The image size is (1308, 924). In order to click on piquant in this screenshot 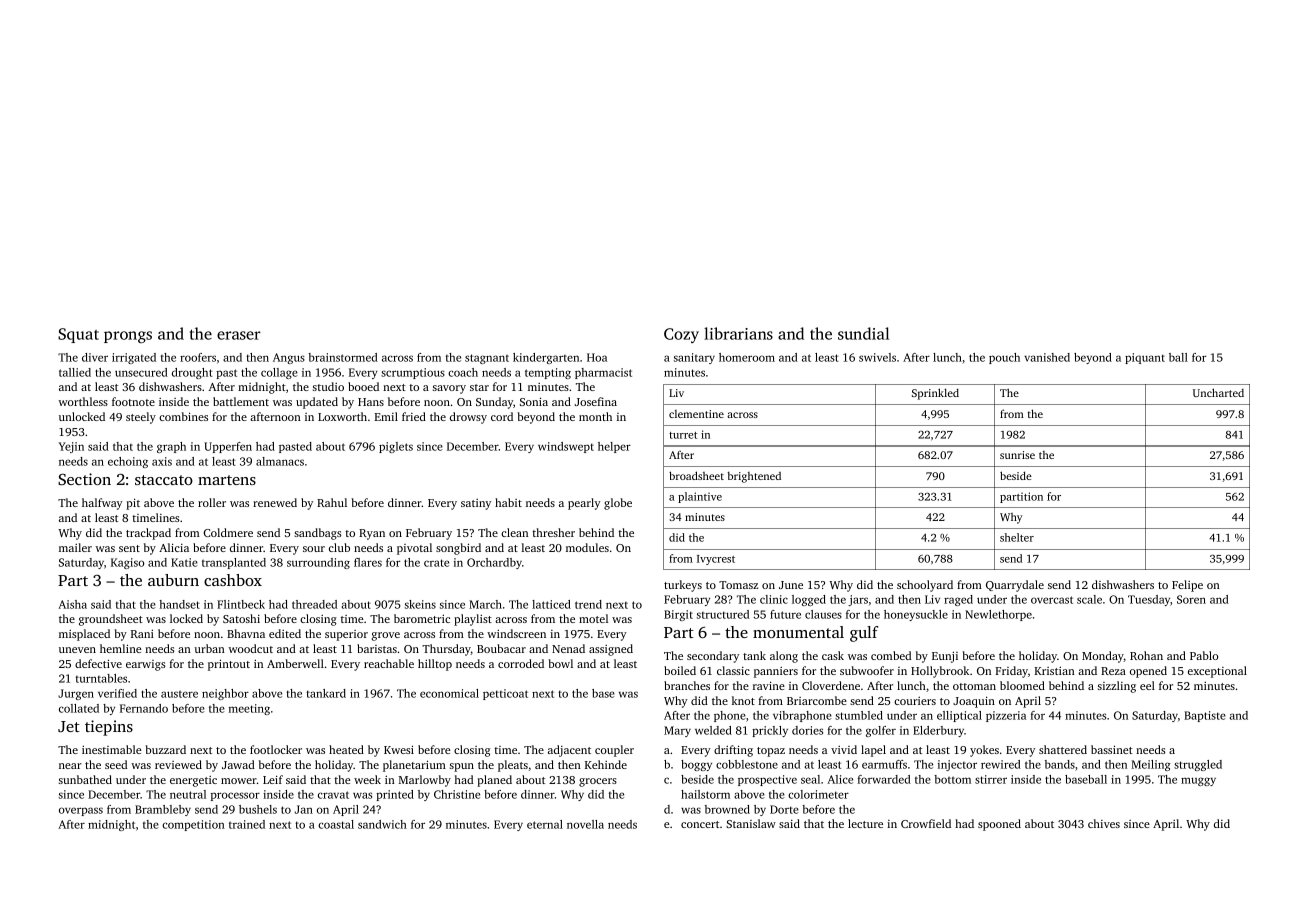, I will do `click(1145, 358)`.
